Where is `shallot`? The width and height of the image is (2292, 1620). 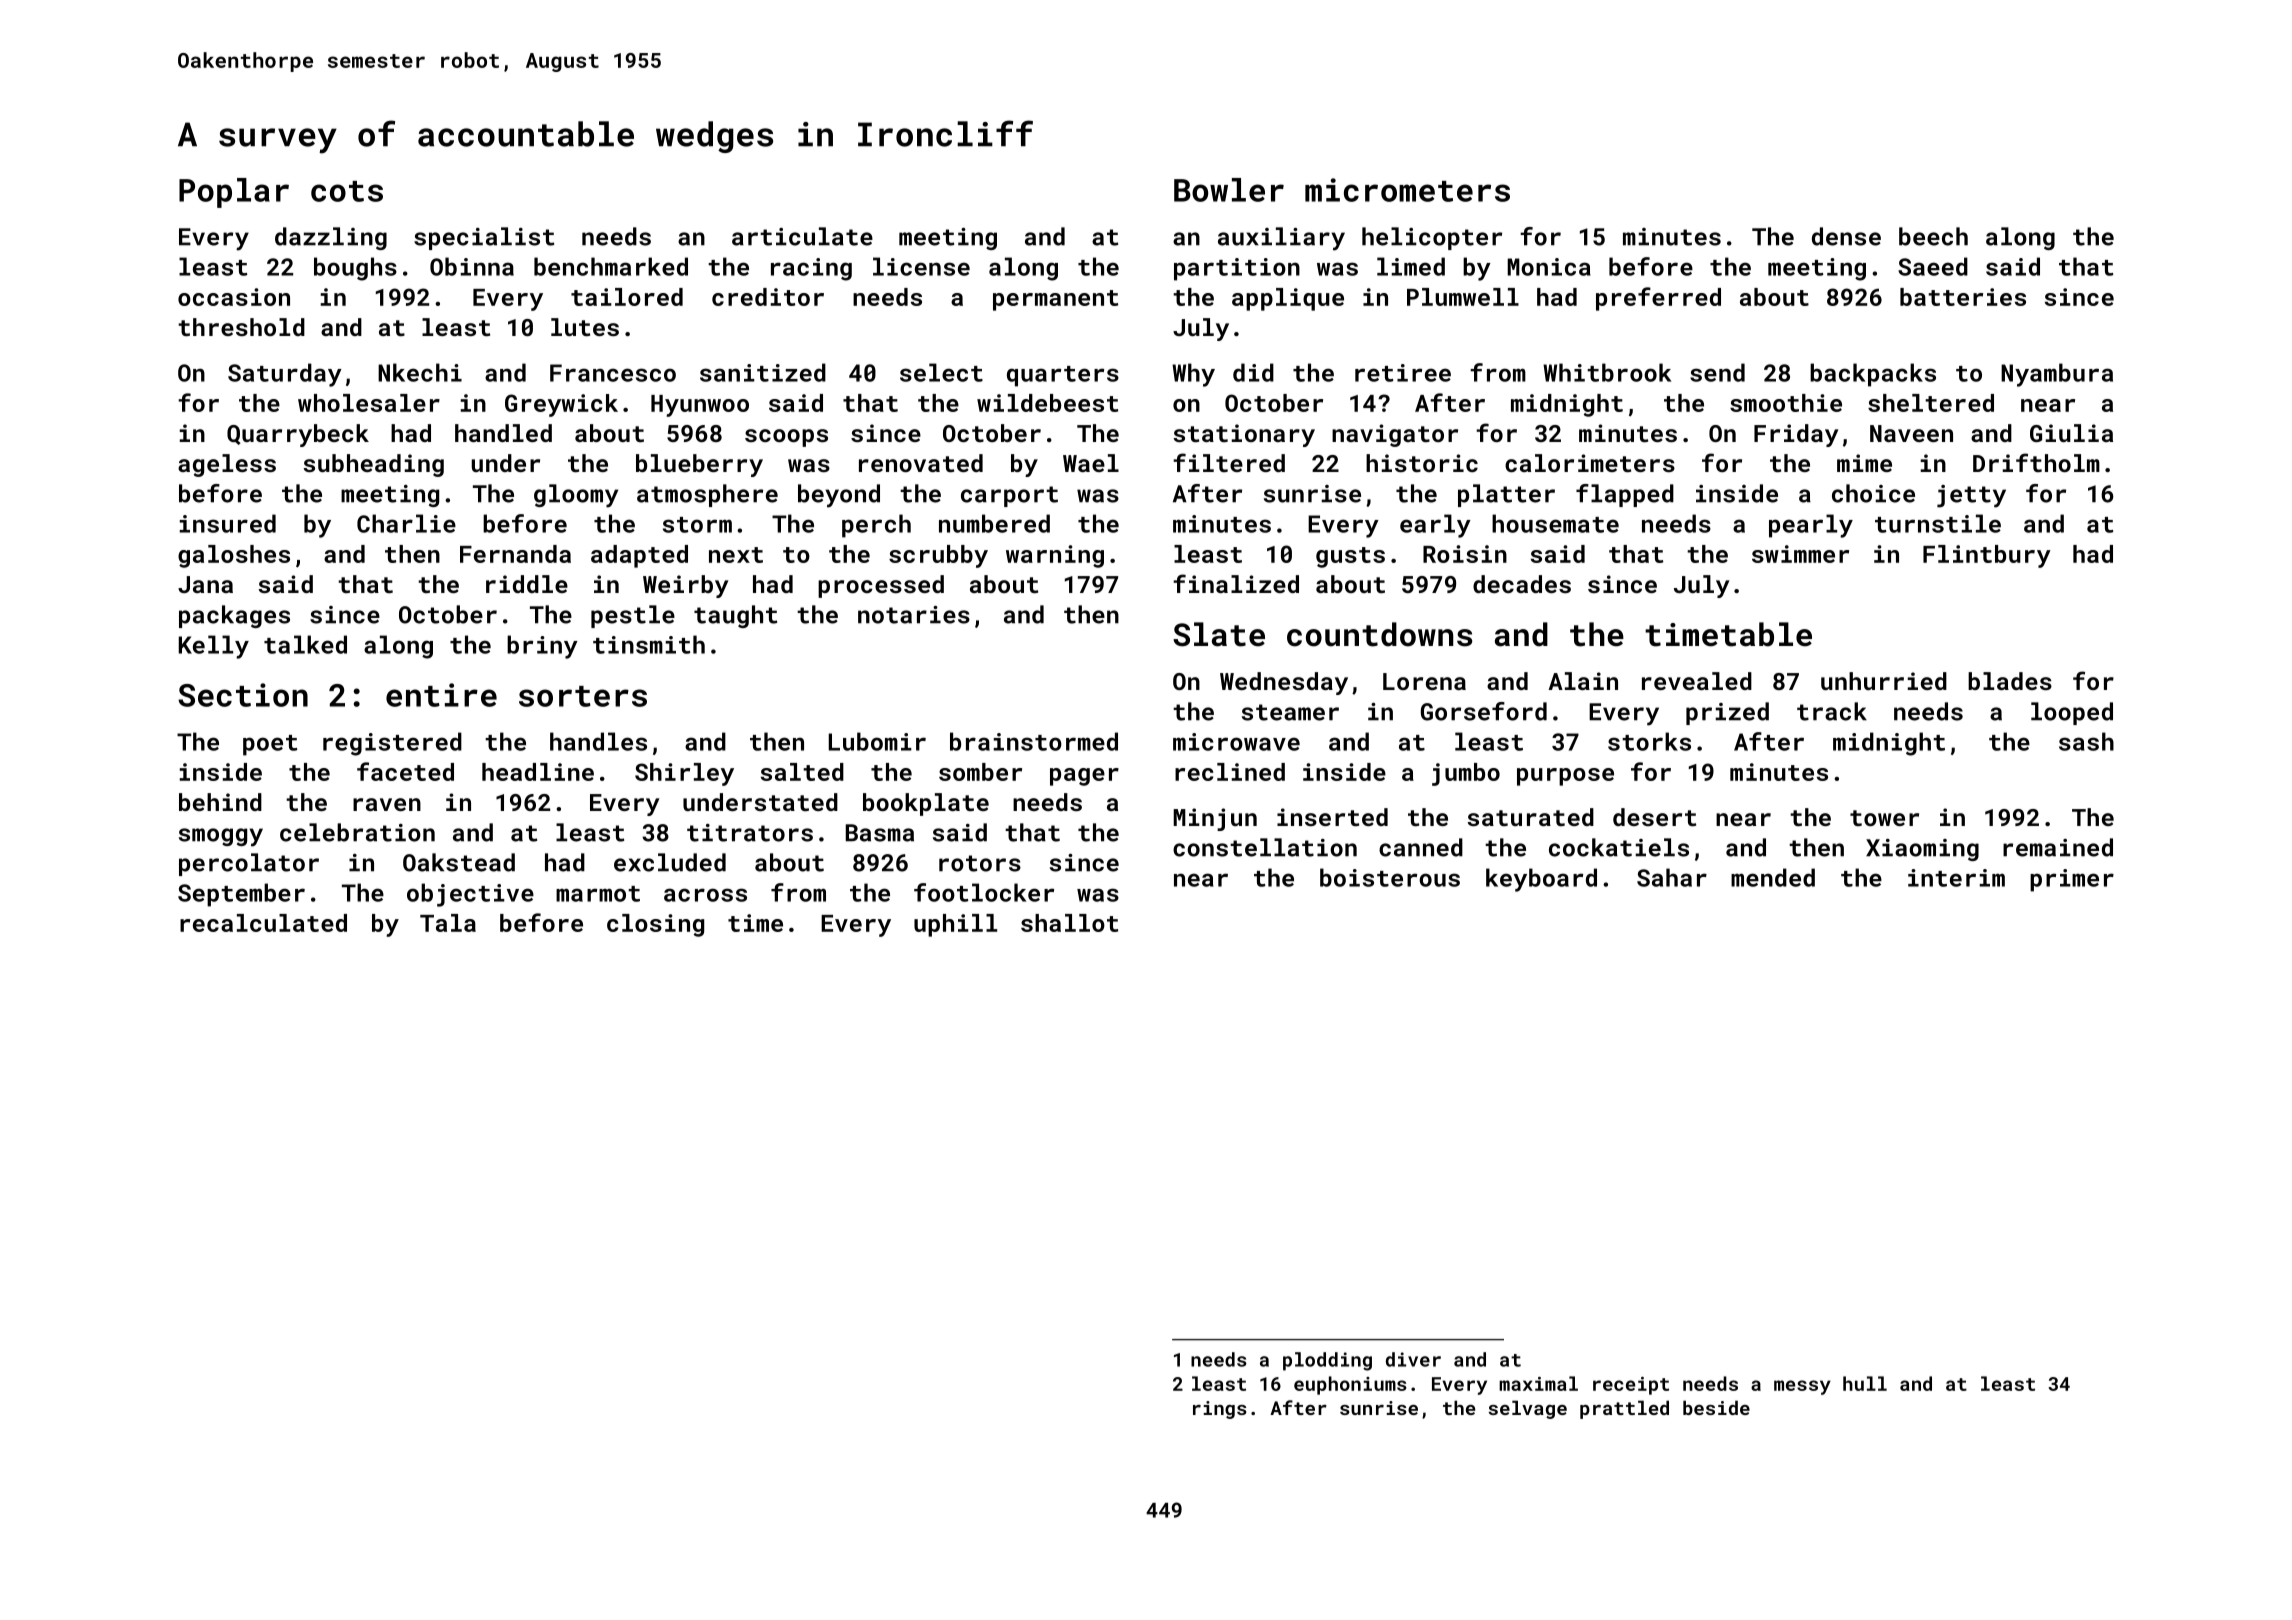
shallot is located at coordinates (1069, 923).
